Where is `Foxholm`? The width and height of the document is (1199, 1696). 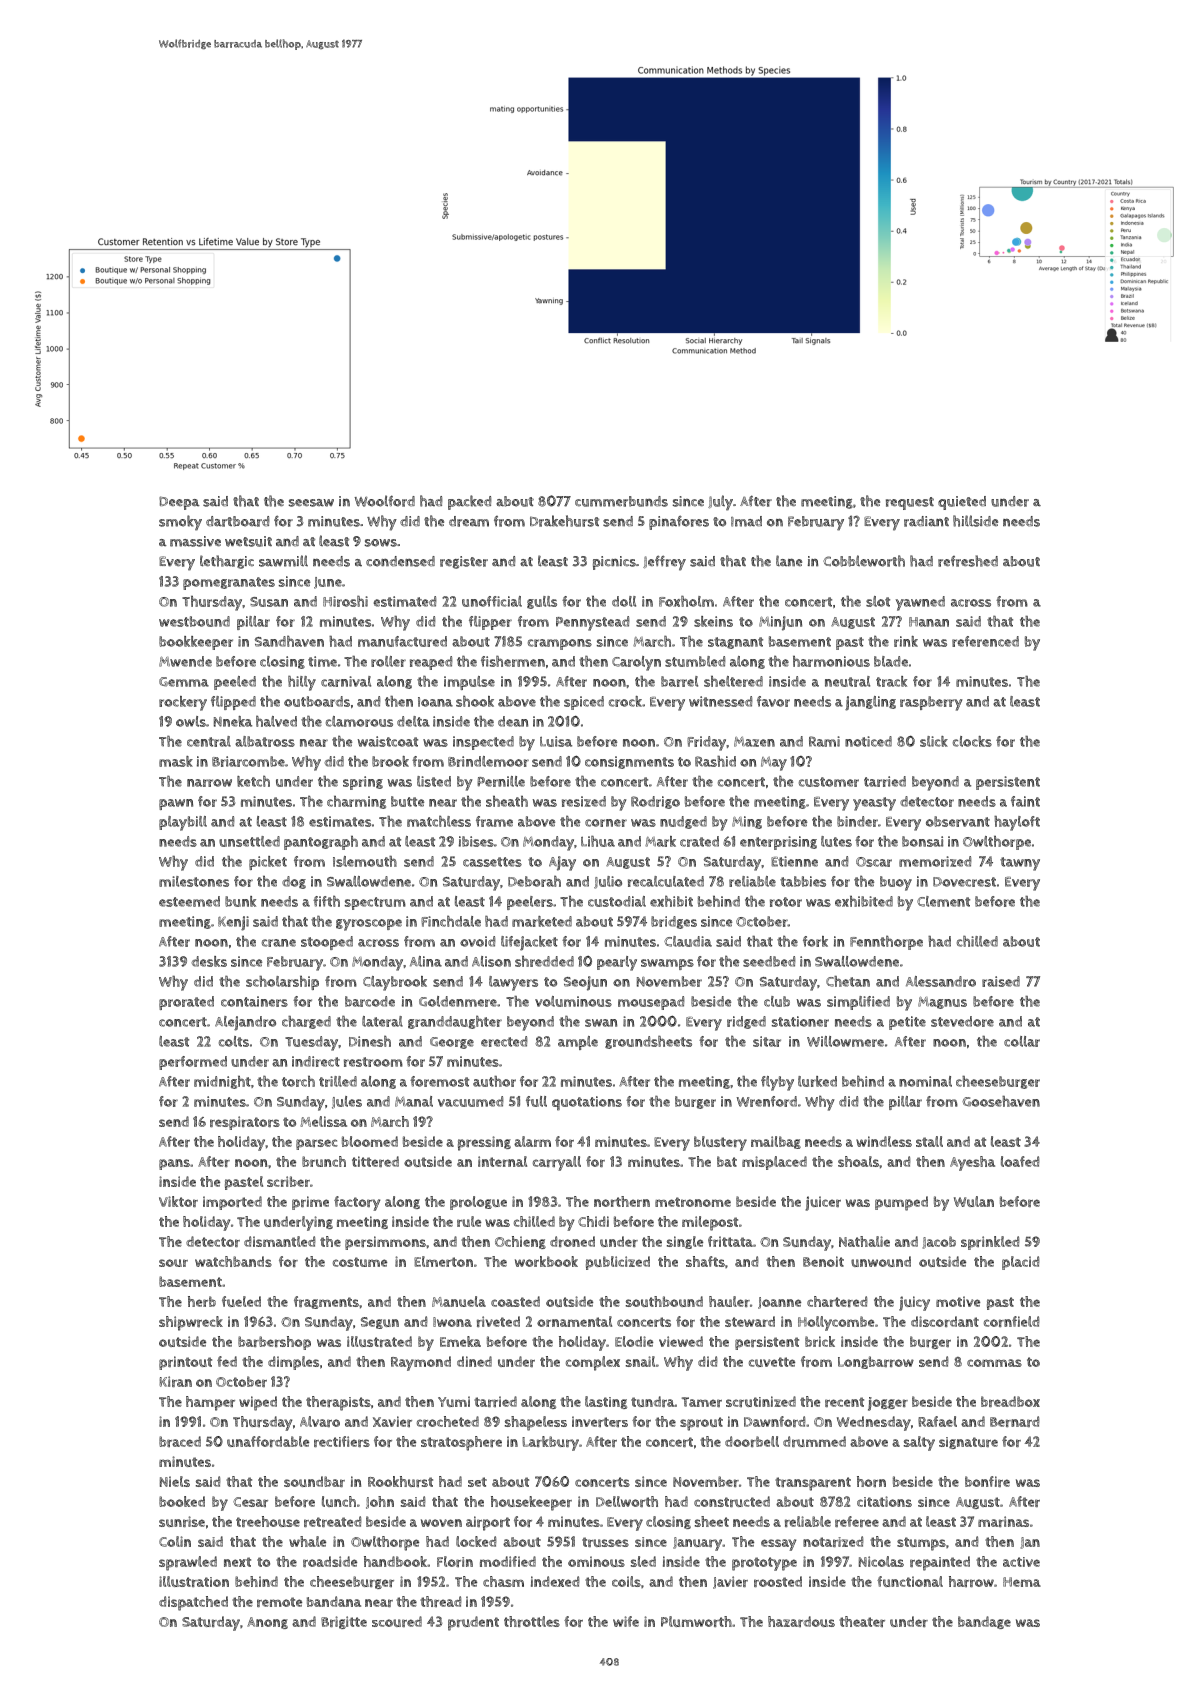
Foxholm is located at coordinates (686, 601).
